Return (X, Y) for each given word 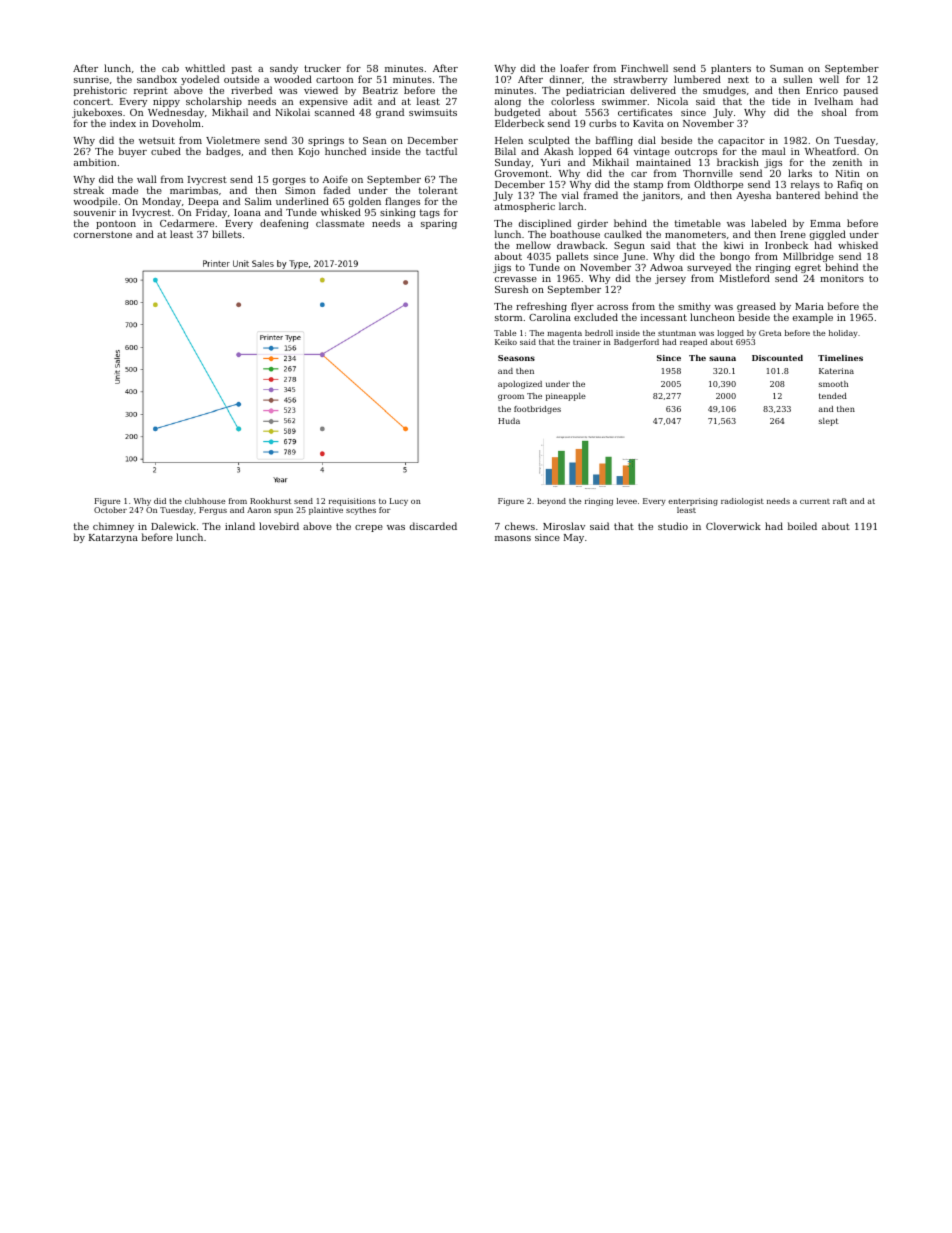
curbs (602, 123)
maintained (663, 162)
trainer (587, 342)
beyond (551, 502)
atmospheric (525, 207)
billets (227, 234)
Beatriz (380, 90)
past (242, 69)
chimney (113, 527)
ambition (95, 162)
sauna (722, 358)
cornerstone (103, 234)
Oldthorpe (718, 185)
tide (781, 101)
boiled (802, 526)
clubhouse (205, 501)
